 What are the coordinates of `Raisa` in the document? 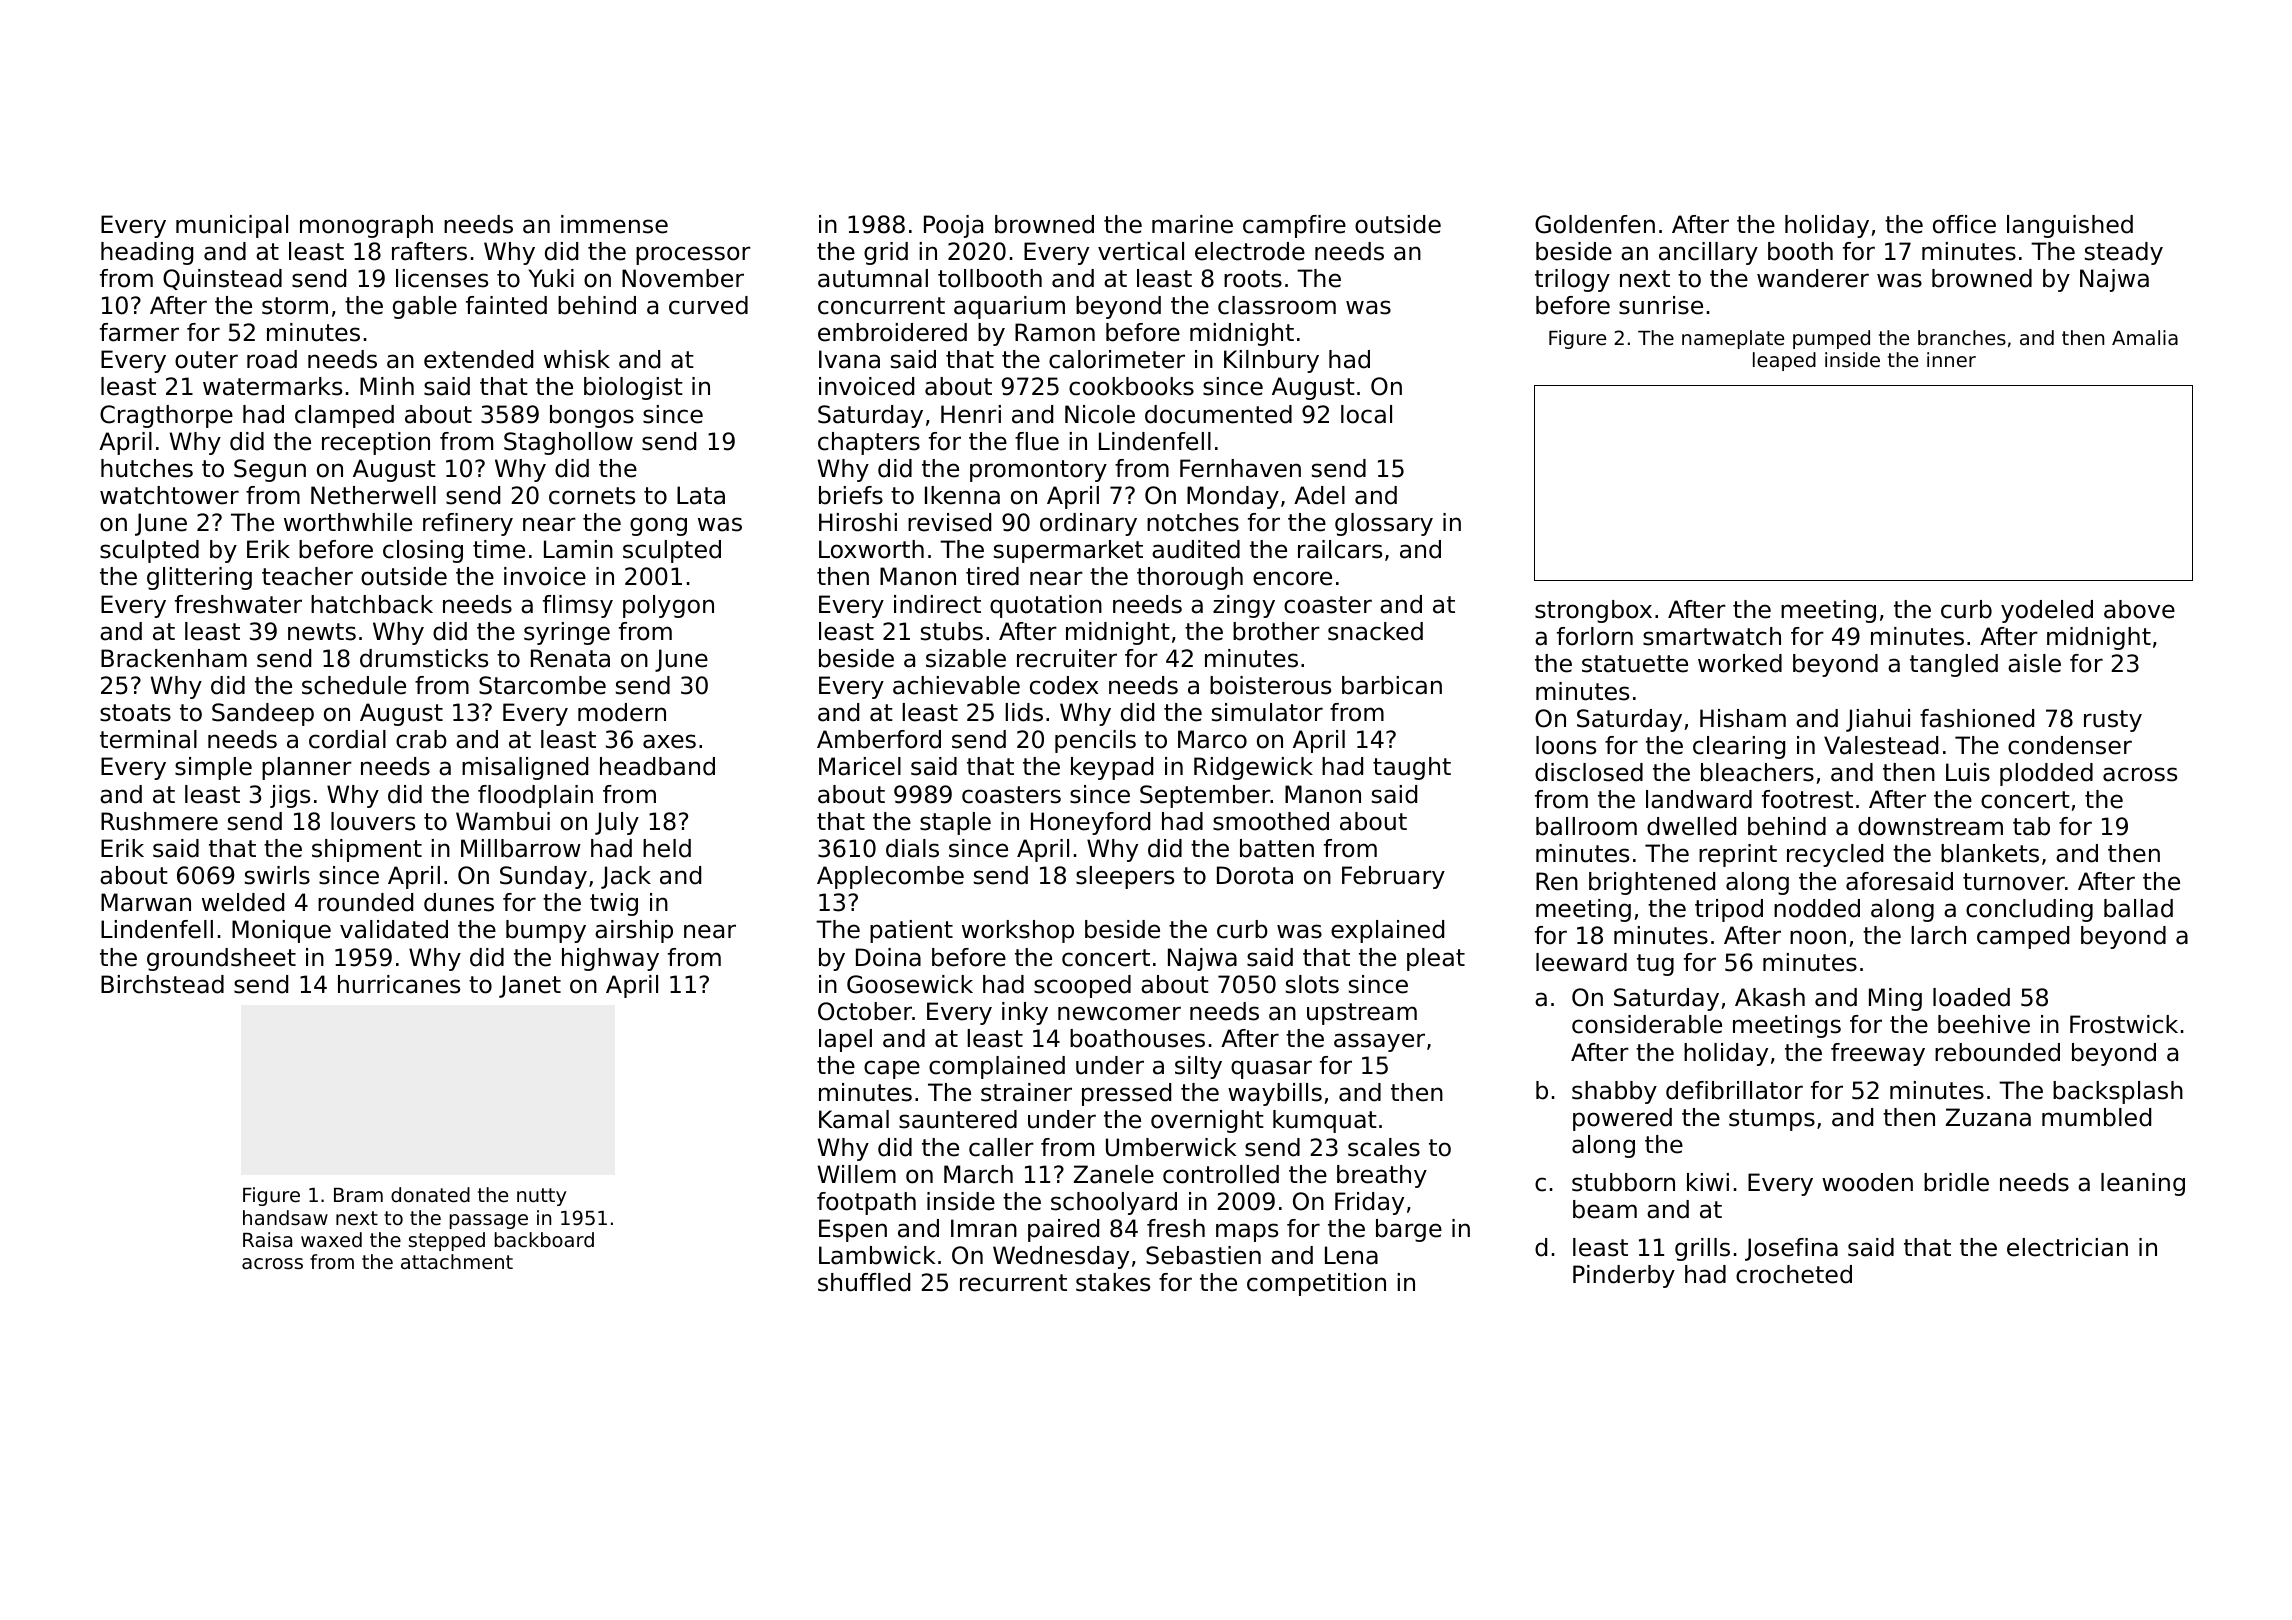 It's located at (267, 1240).
